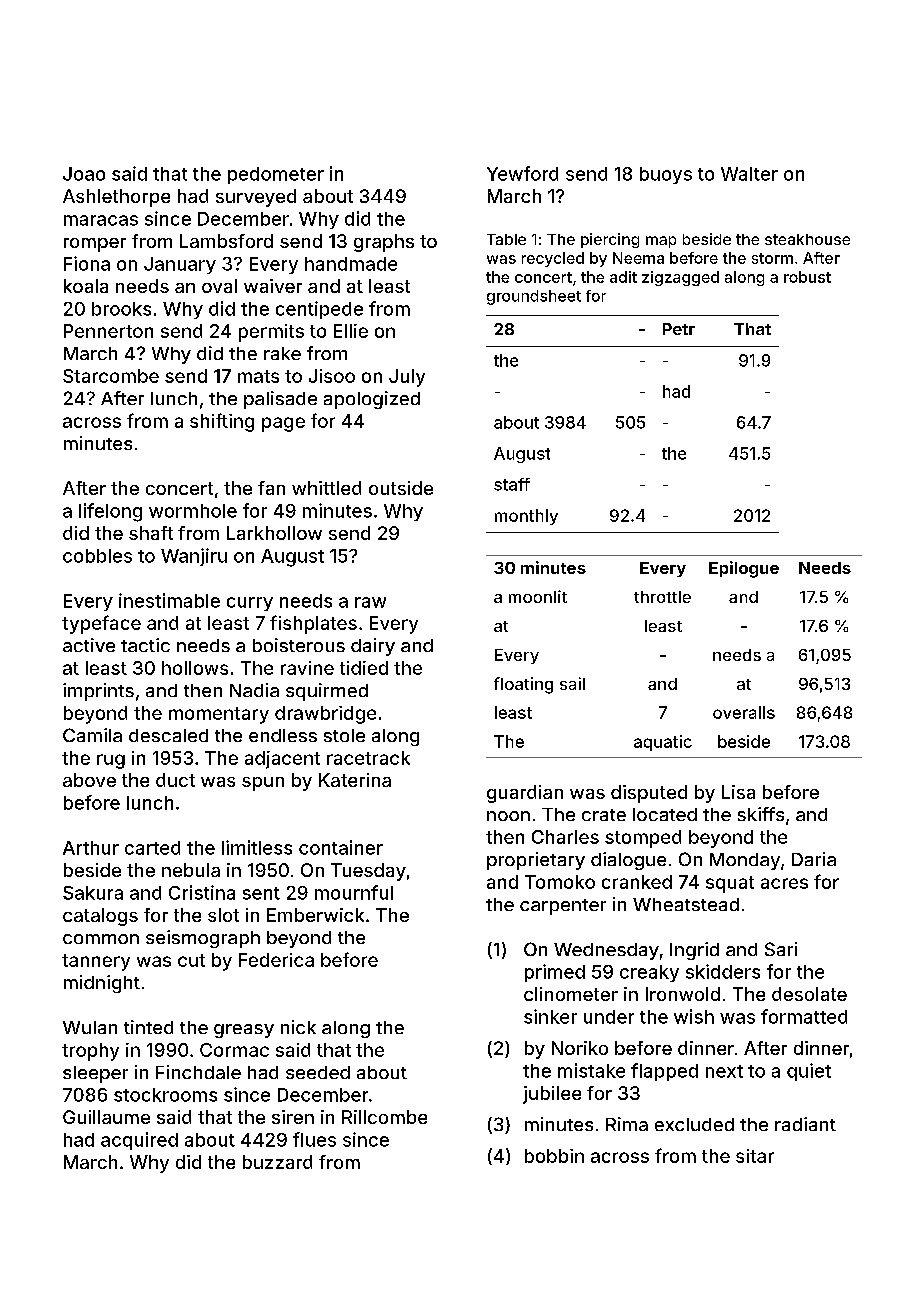  Describe the element at coordinates (90, 1052) in the image. I see `trophy` at that location.
